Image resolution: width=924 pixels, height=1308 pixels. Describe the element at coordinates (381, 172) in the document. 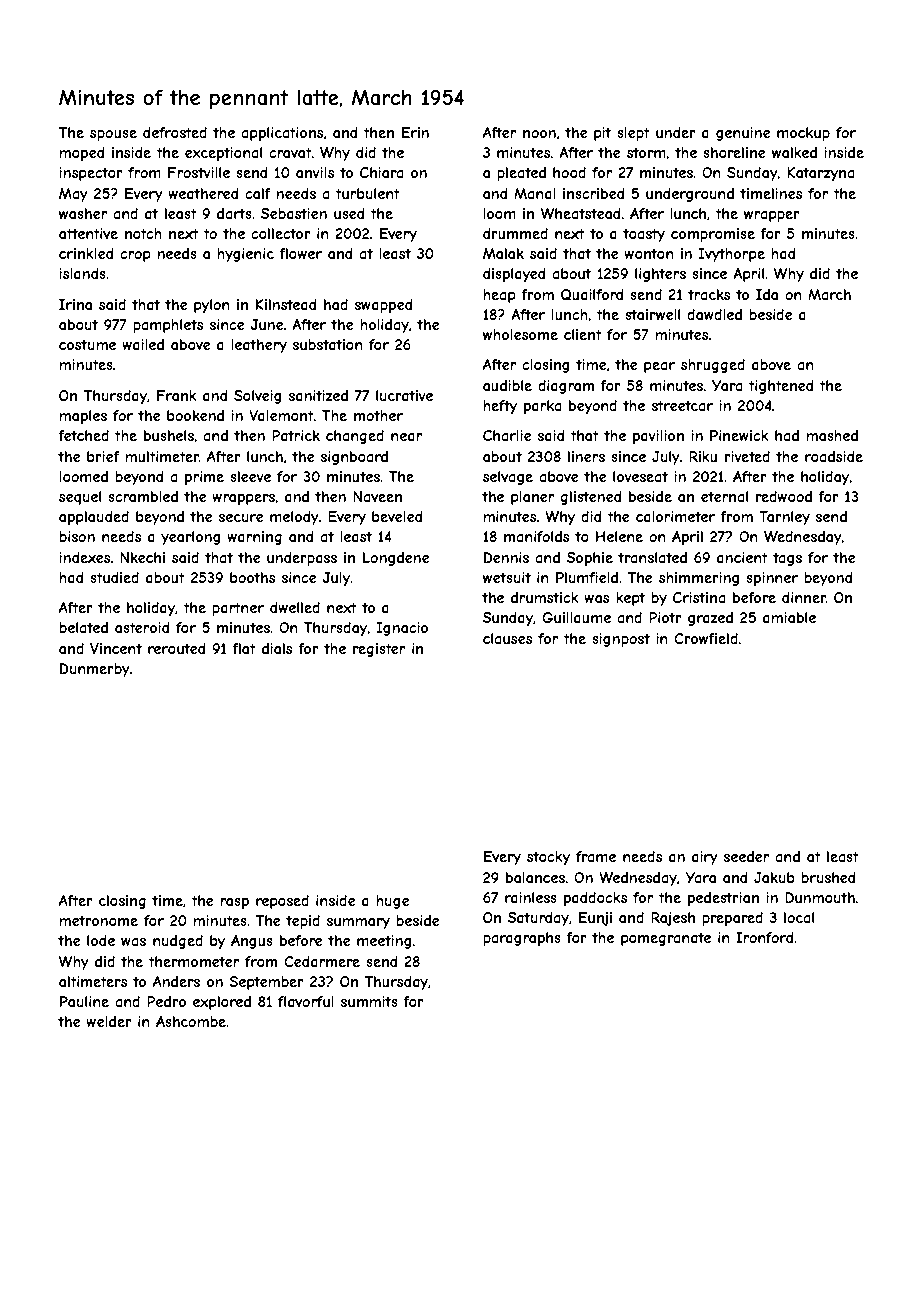

I see `Chiara` at that location.
